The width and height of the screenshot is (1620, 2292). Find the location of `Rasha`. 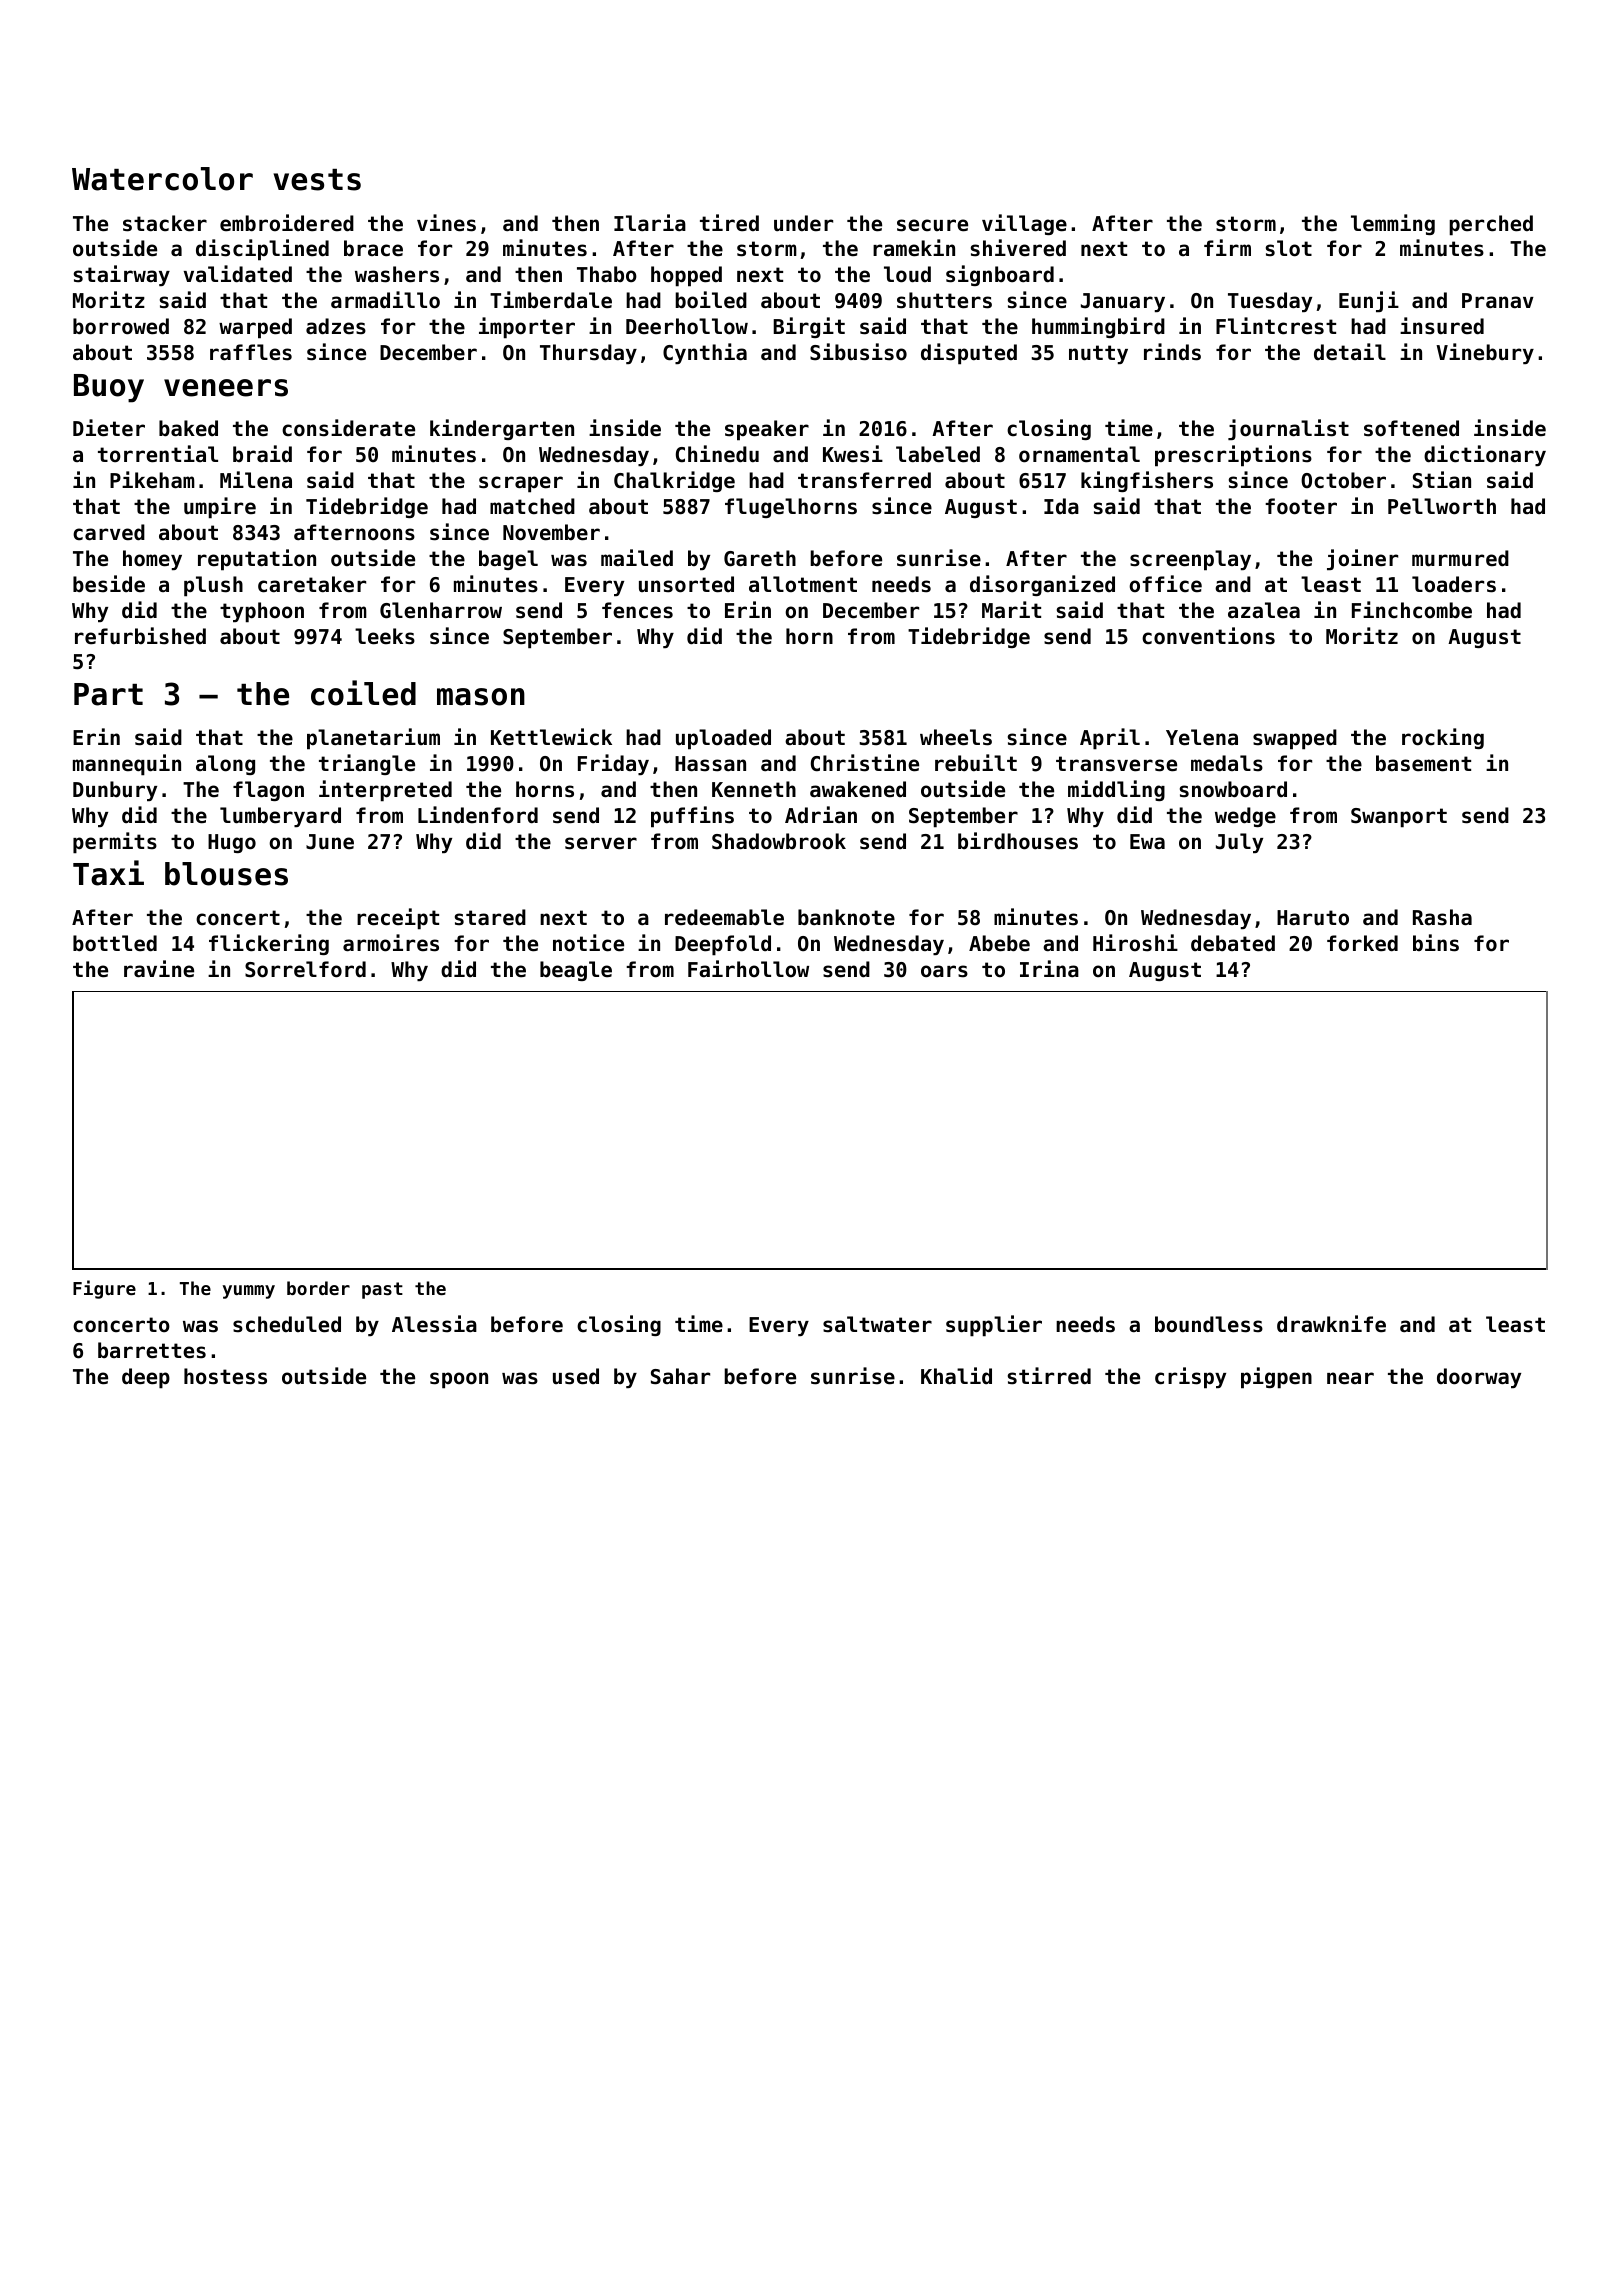

Rasha is located at coordinates (1442, 917).
